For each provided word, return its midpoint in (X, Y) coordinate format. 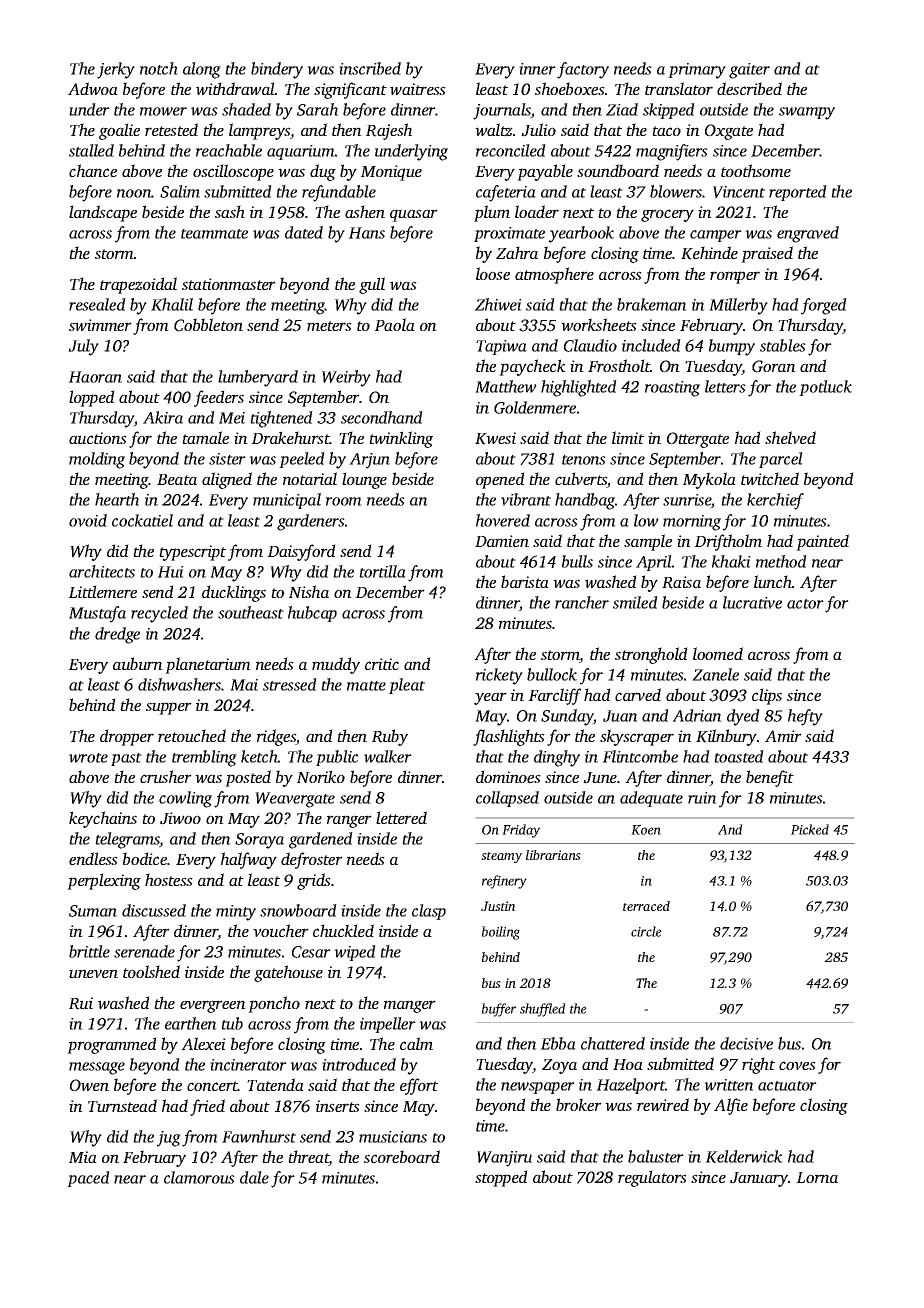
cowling (185, 799)
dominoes (508, 776)
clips (767, 696)
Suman (93, 911)
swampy (807, 113)
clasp (429, 912)
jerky (116, 70)
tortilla (382, 571)
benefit (770, 778)
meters (329, 326)
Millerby (738, 306)
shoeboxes (570, 88)
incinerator (248, 1065)
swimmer (100, 325)
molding (97, 460)
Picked (810, 829)
